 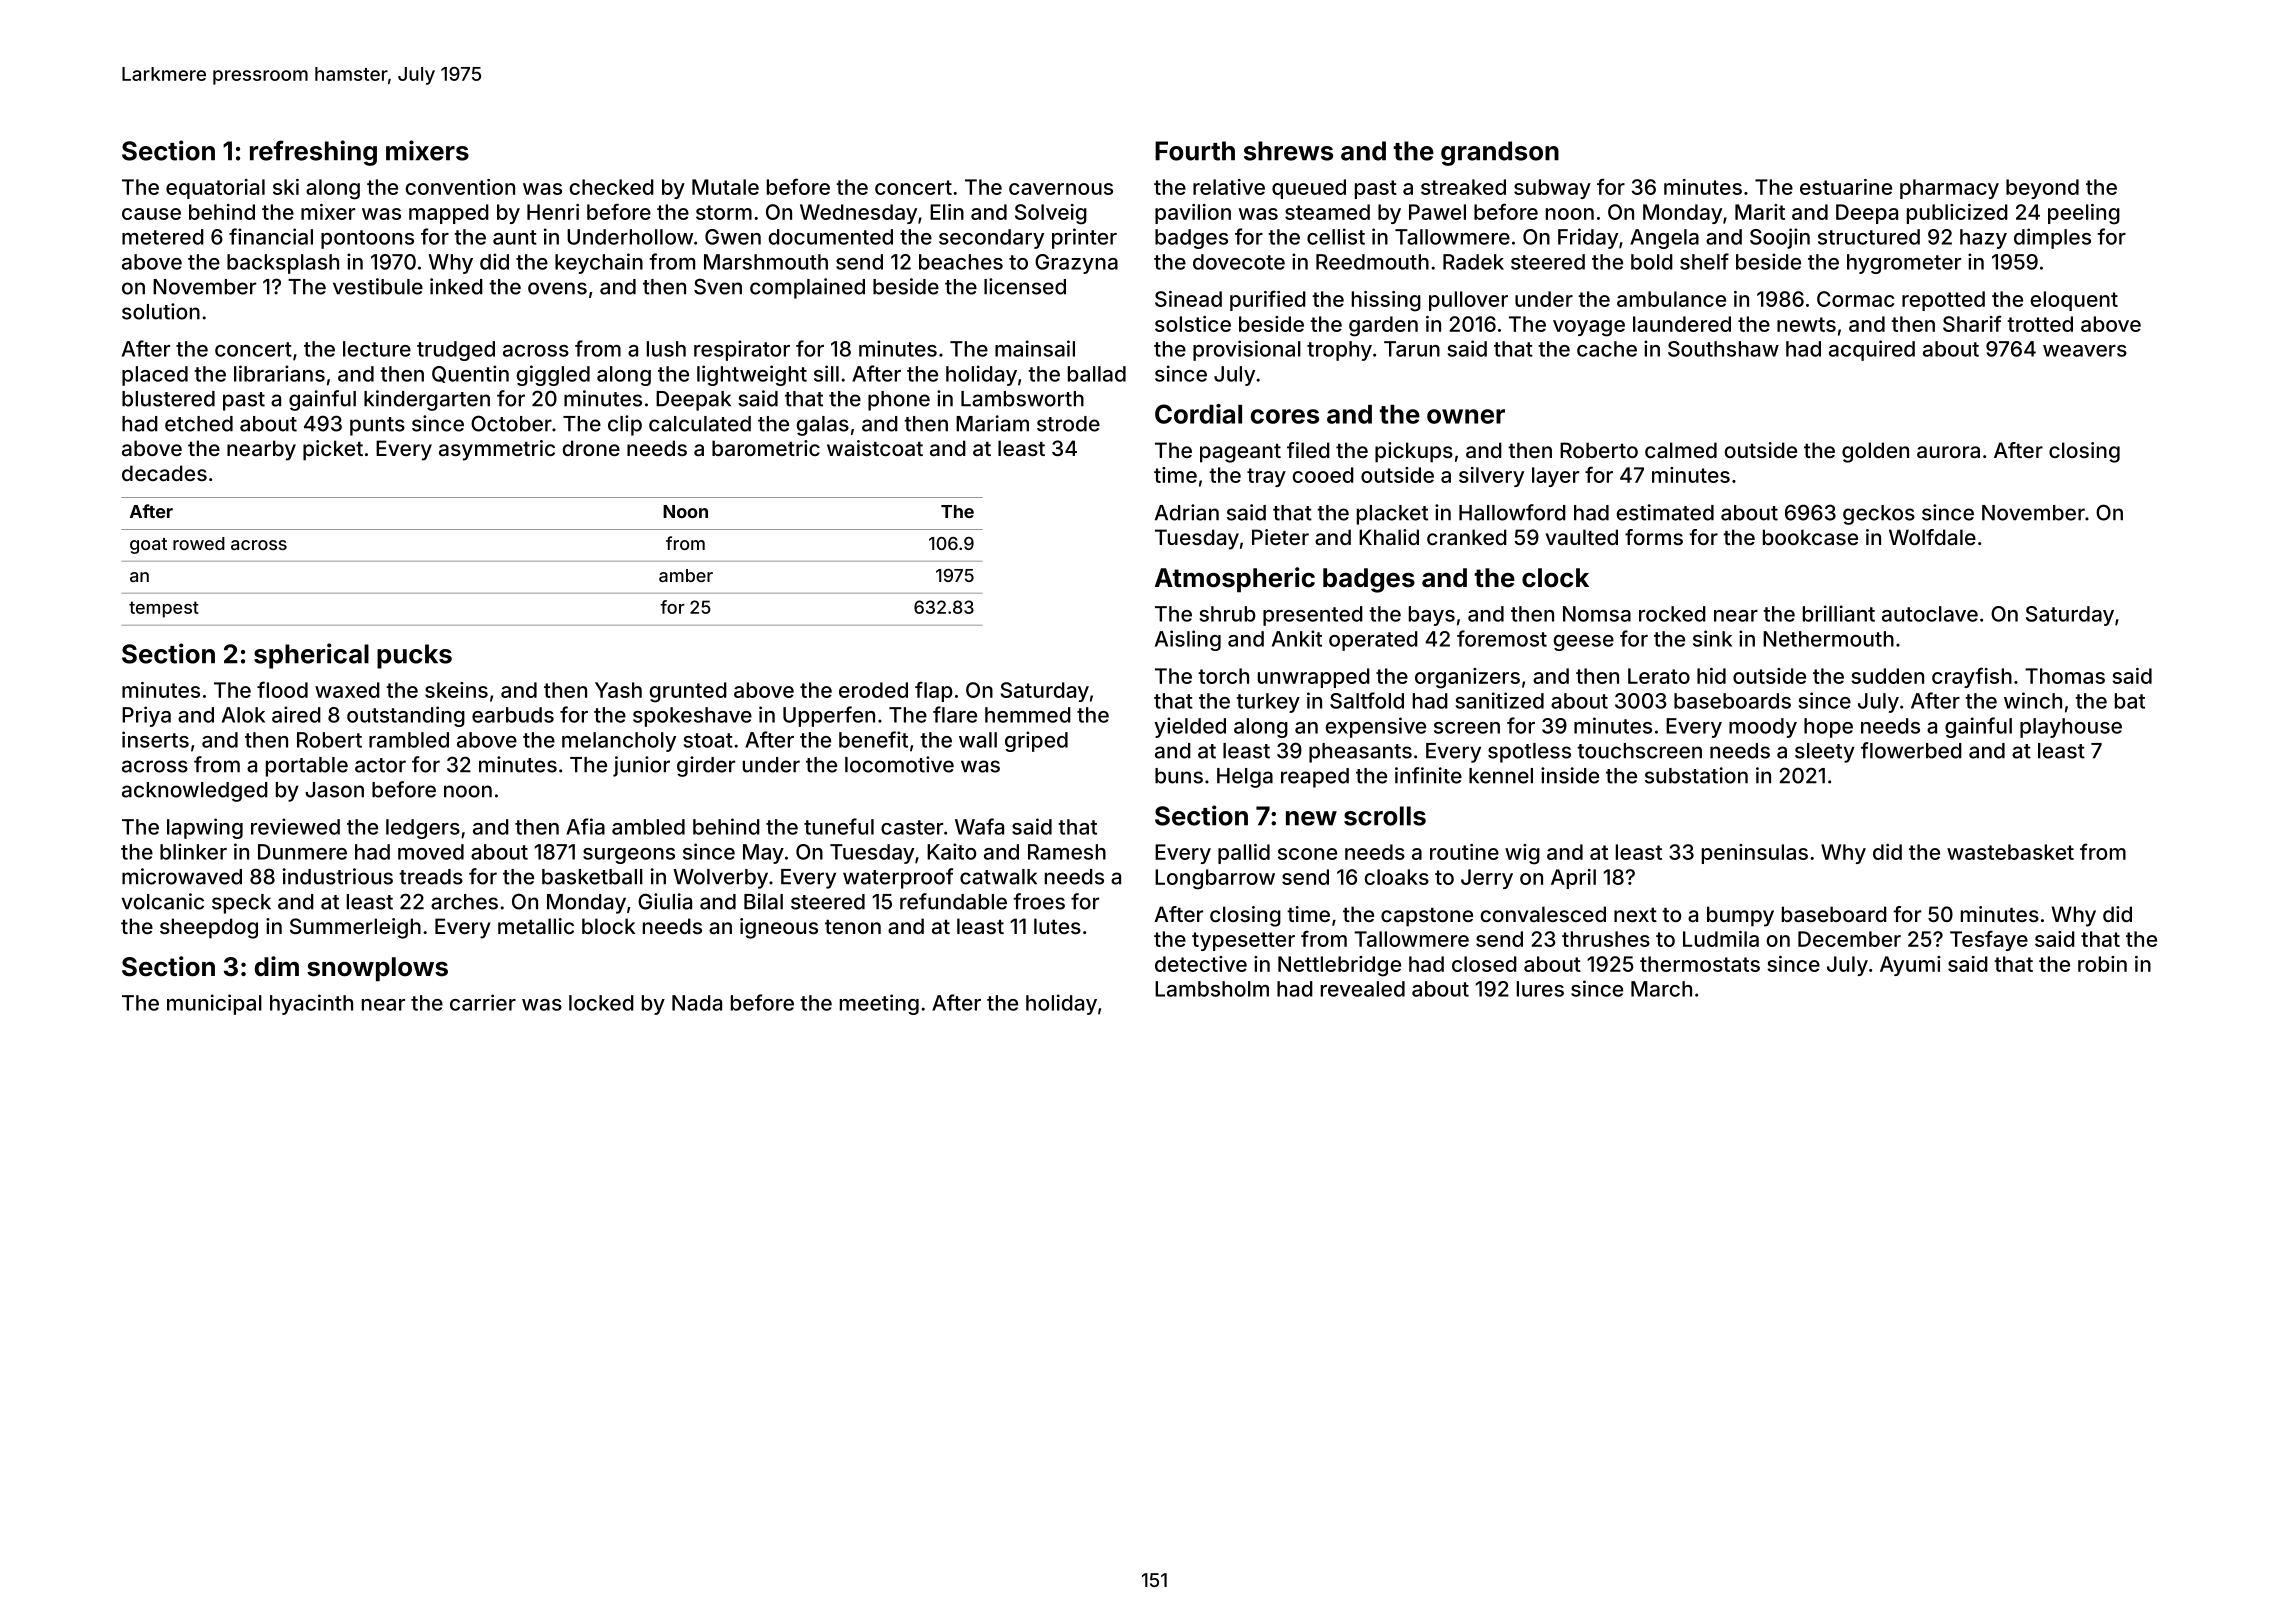 I want to click on Ramesh, so click(x=1067, y=852).
